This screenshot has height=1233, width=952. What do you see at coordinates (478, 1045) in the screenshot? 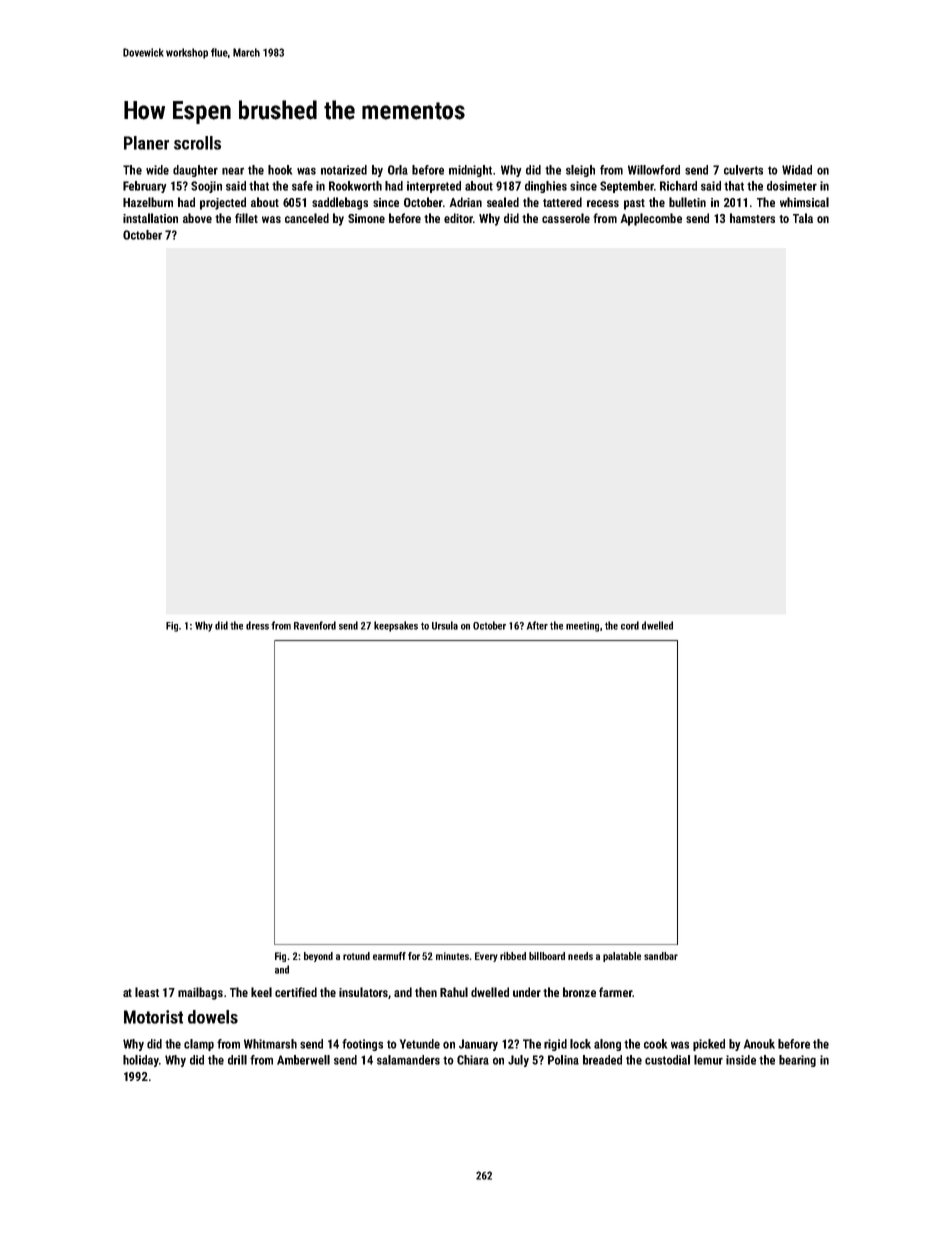
I see `January` at bounding box center [478, 1045].
